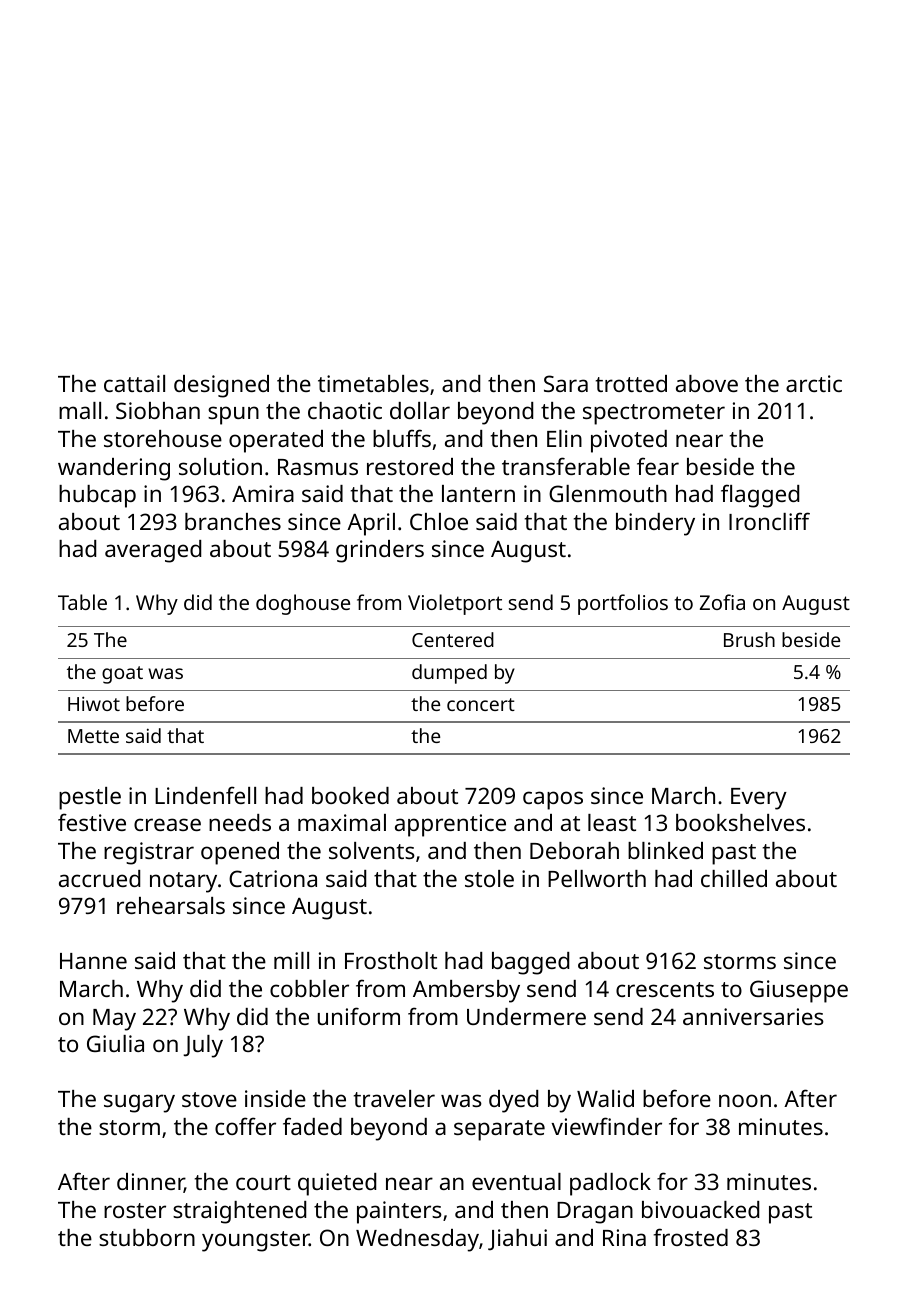  Describe the element at coordinates (255, 1241) in the document. I see `youngster` at that location.
